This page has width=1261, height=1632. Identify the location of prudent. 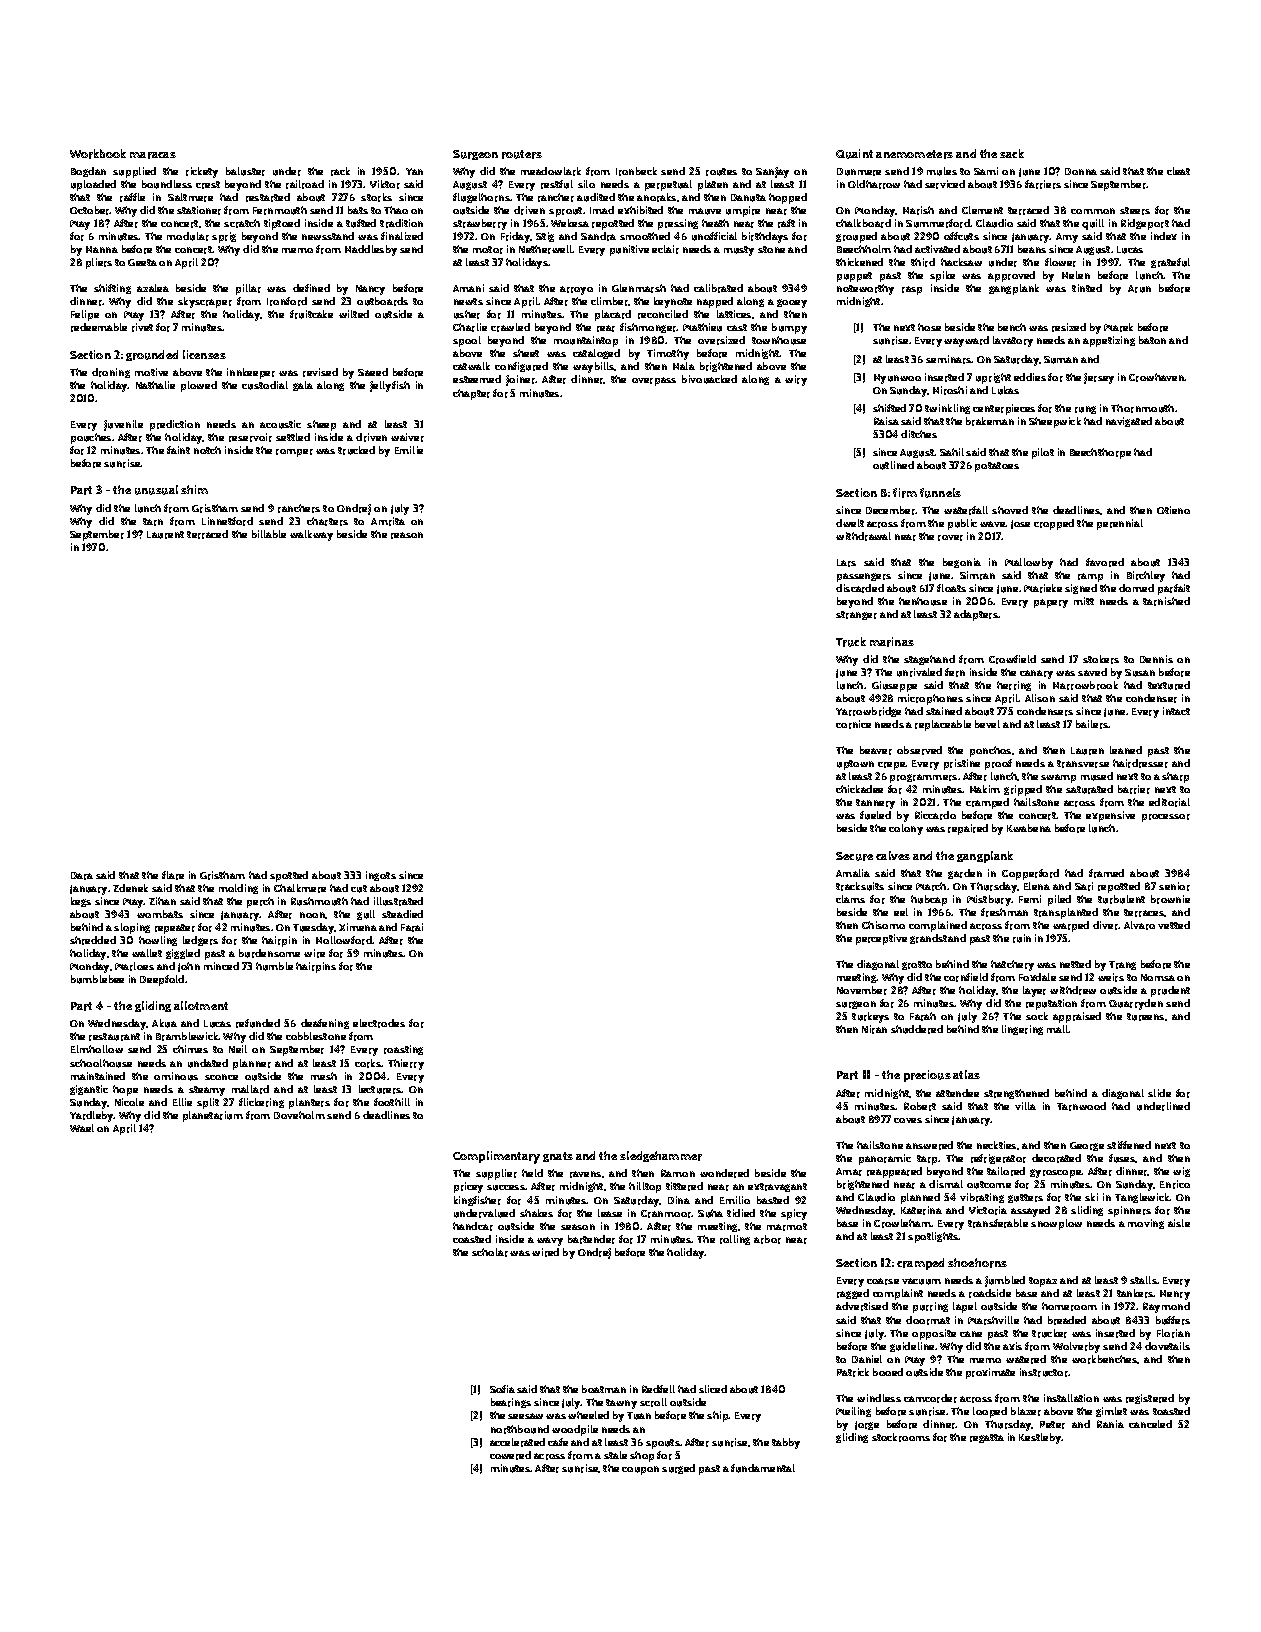
(1170, 991).
